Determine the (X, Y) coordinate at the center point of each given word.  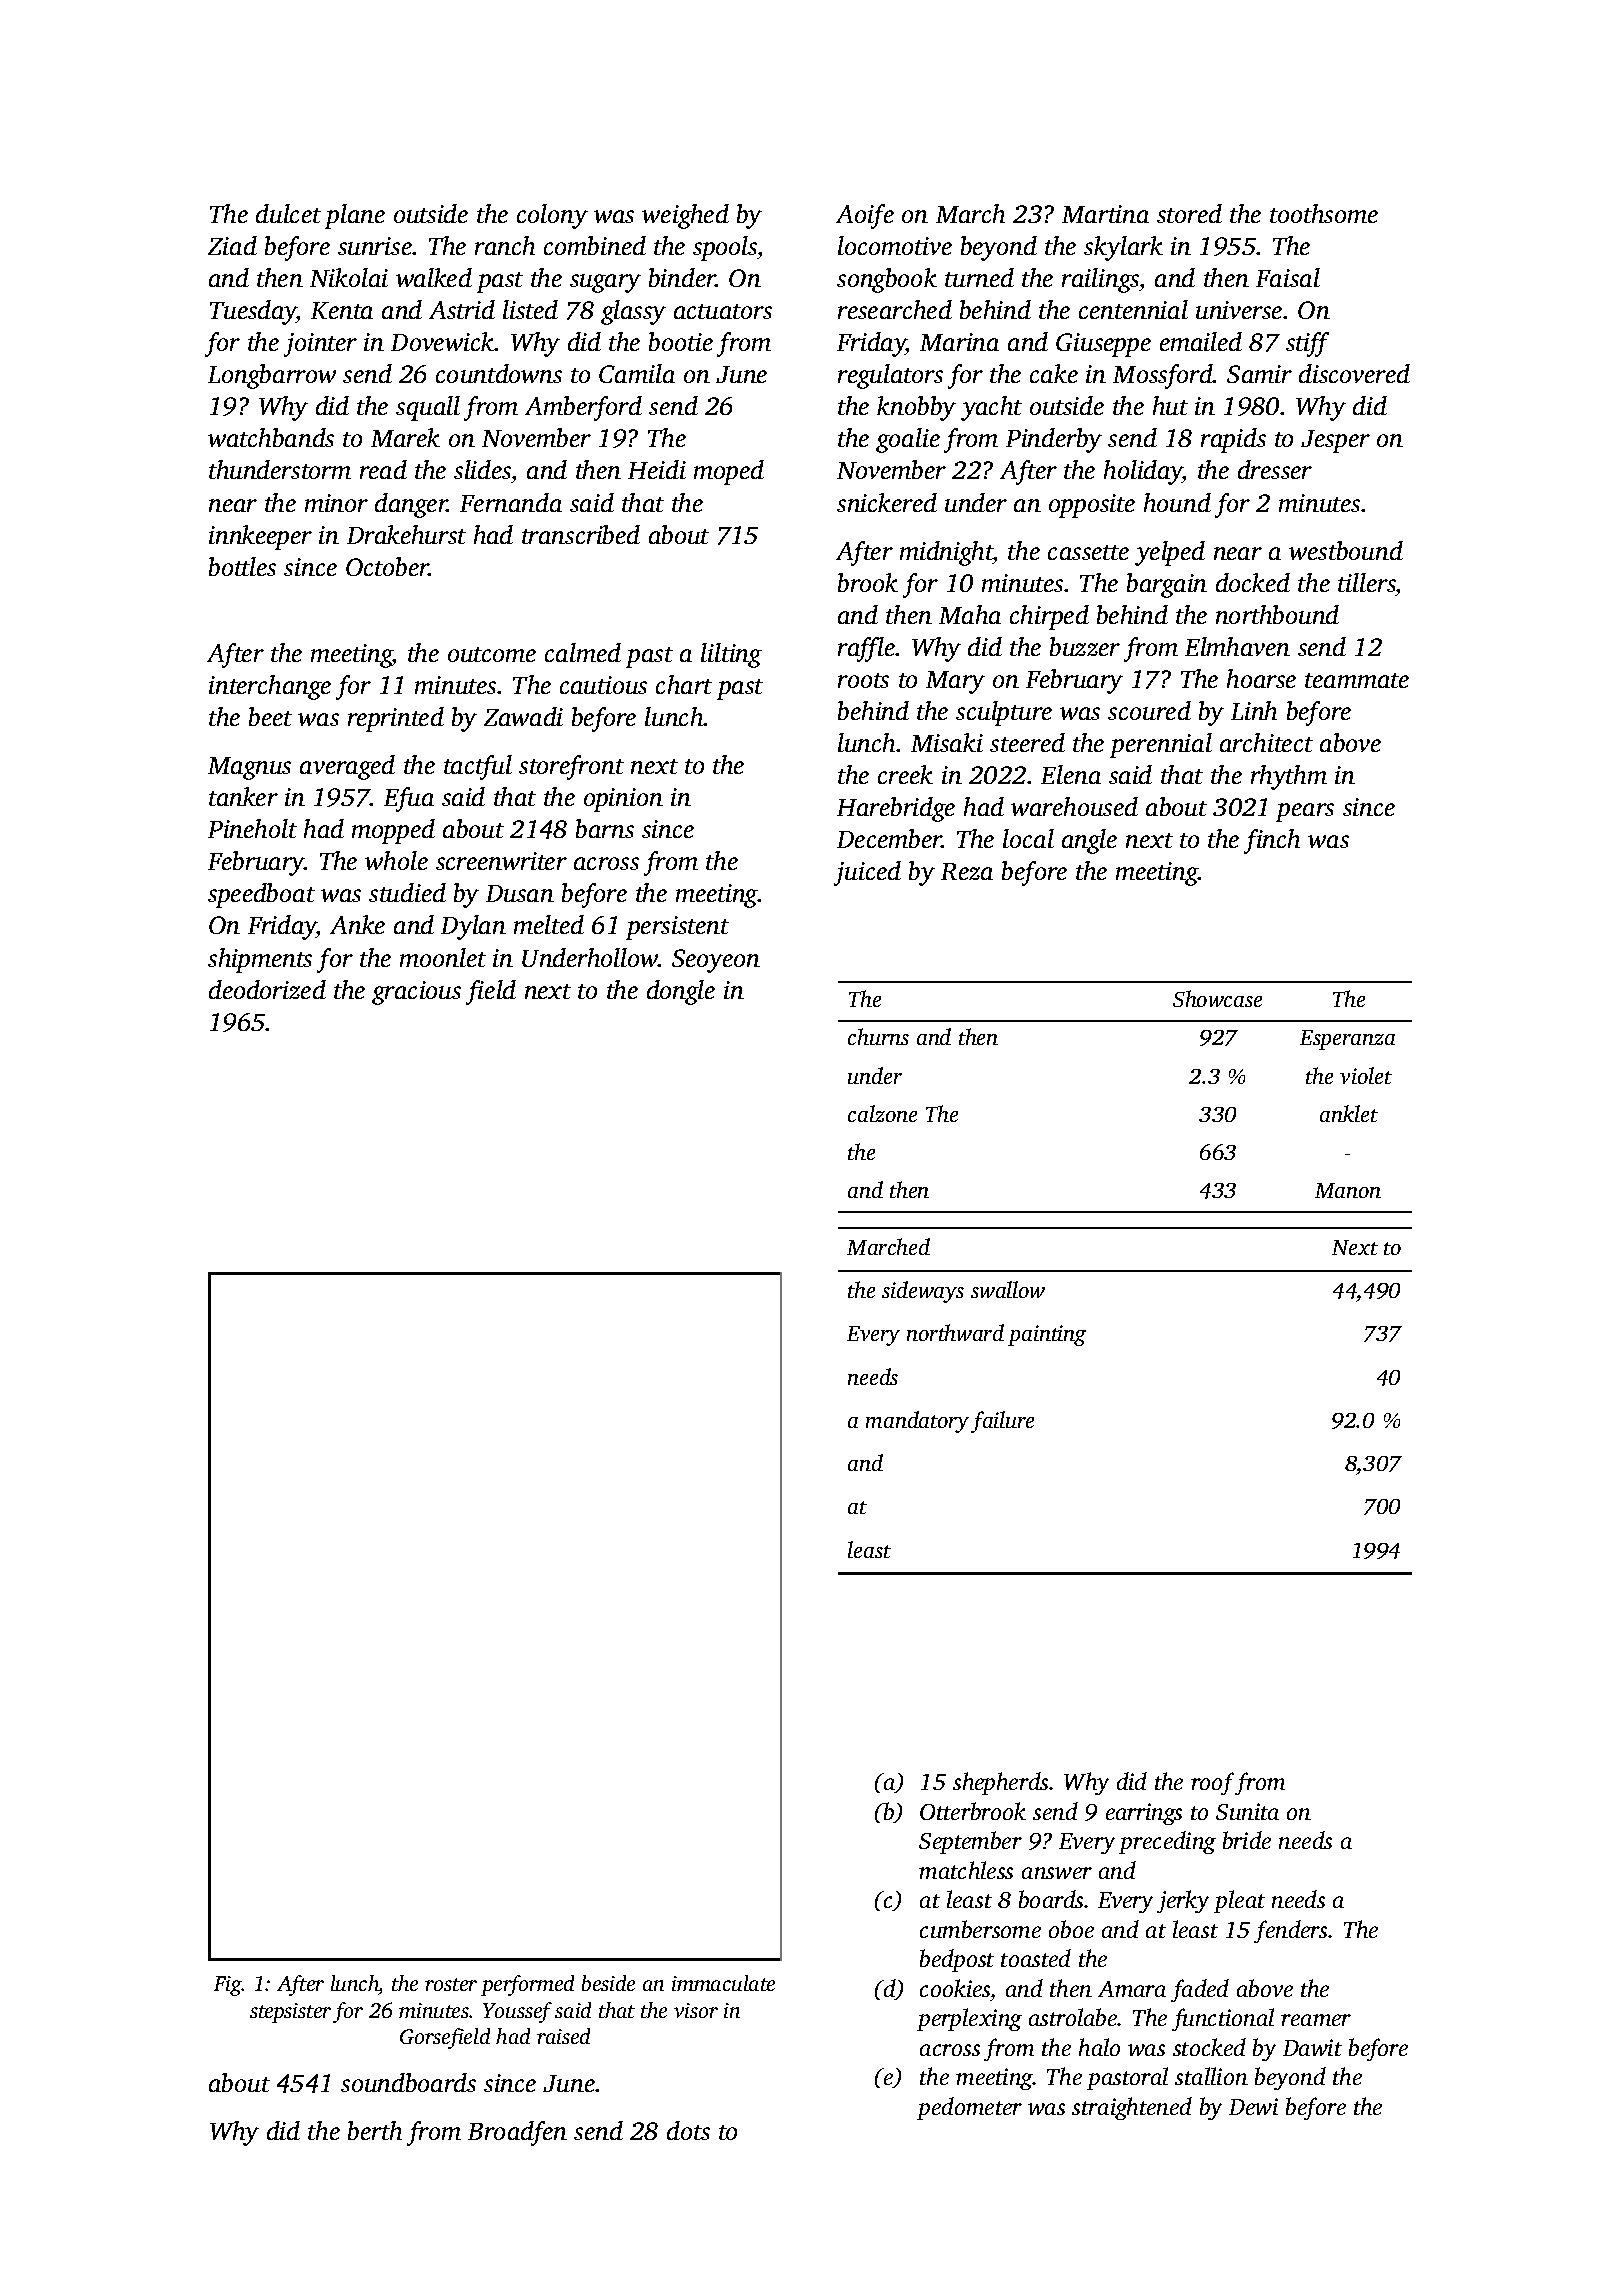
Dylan (473, 927)
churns (878, 1036)
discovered (1354, 373)
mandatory (917, 1422)
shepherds (1000, 1783)
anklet (1349, 1113)
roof (1212, 1783)
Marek (405, 437)
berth (375, 2130)
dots (688, 2130)
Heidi (657, 469)
